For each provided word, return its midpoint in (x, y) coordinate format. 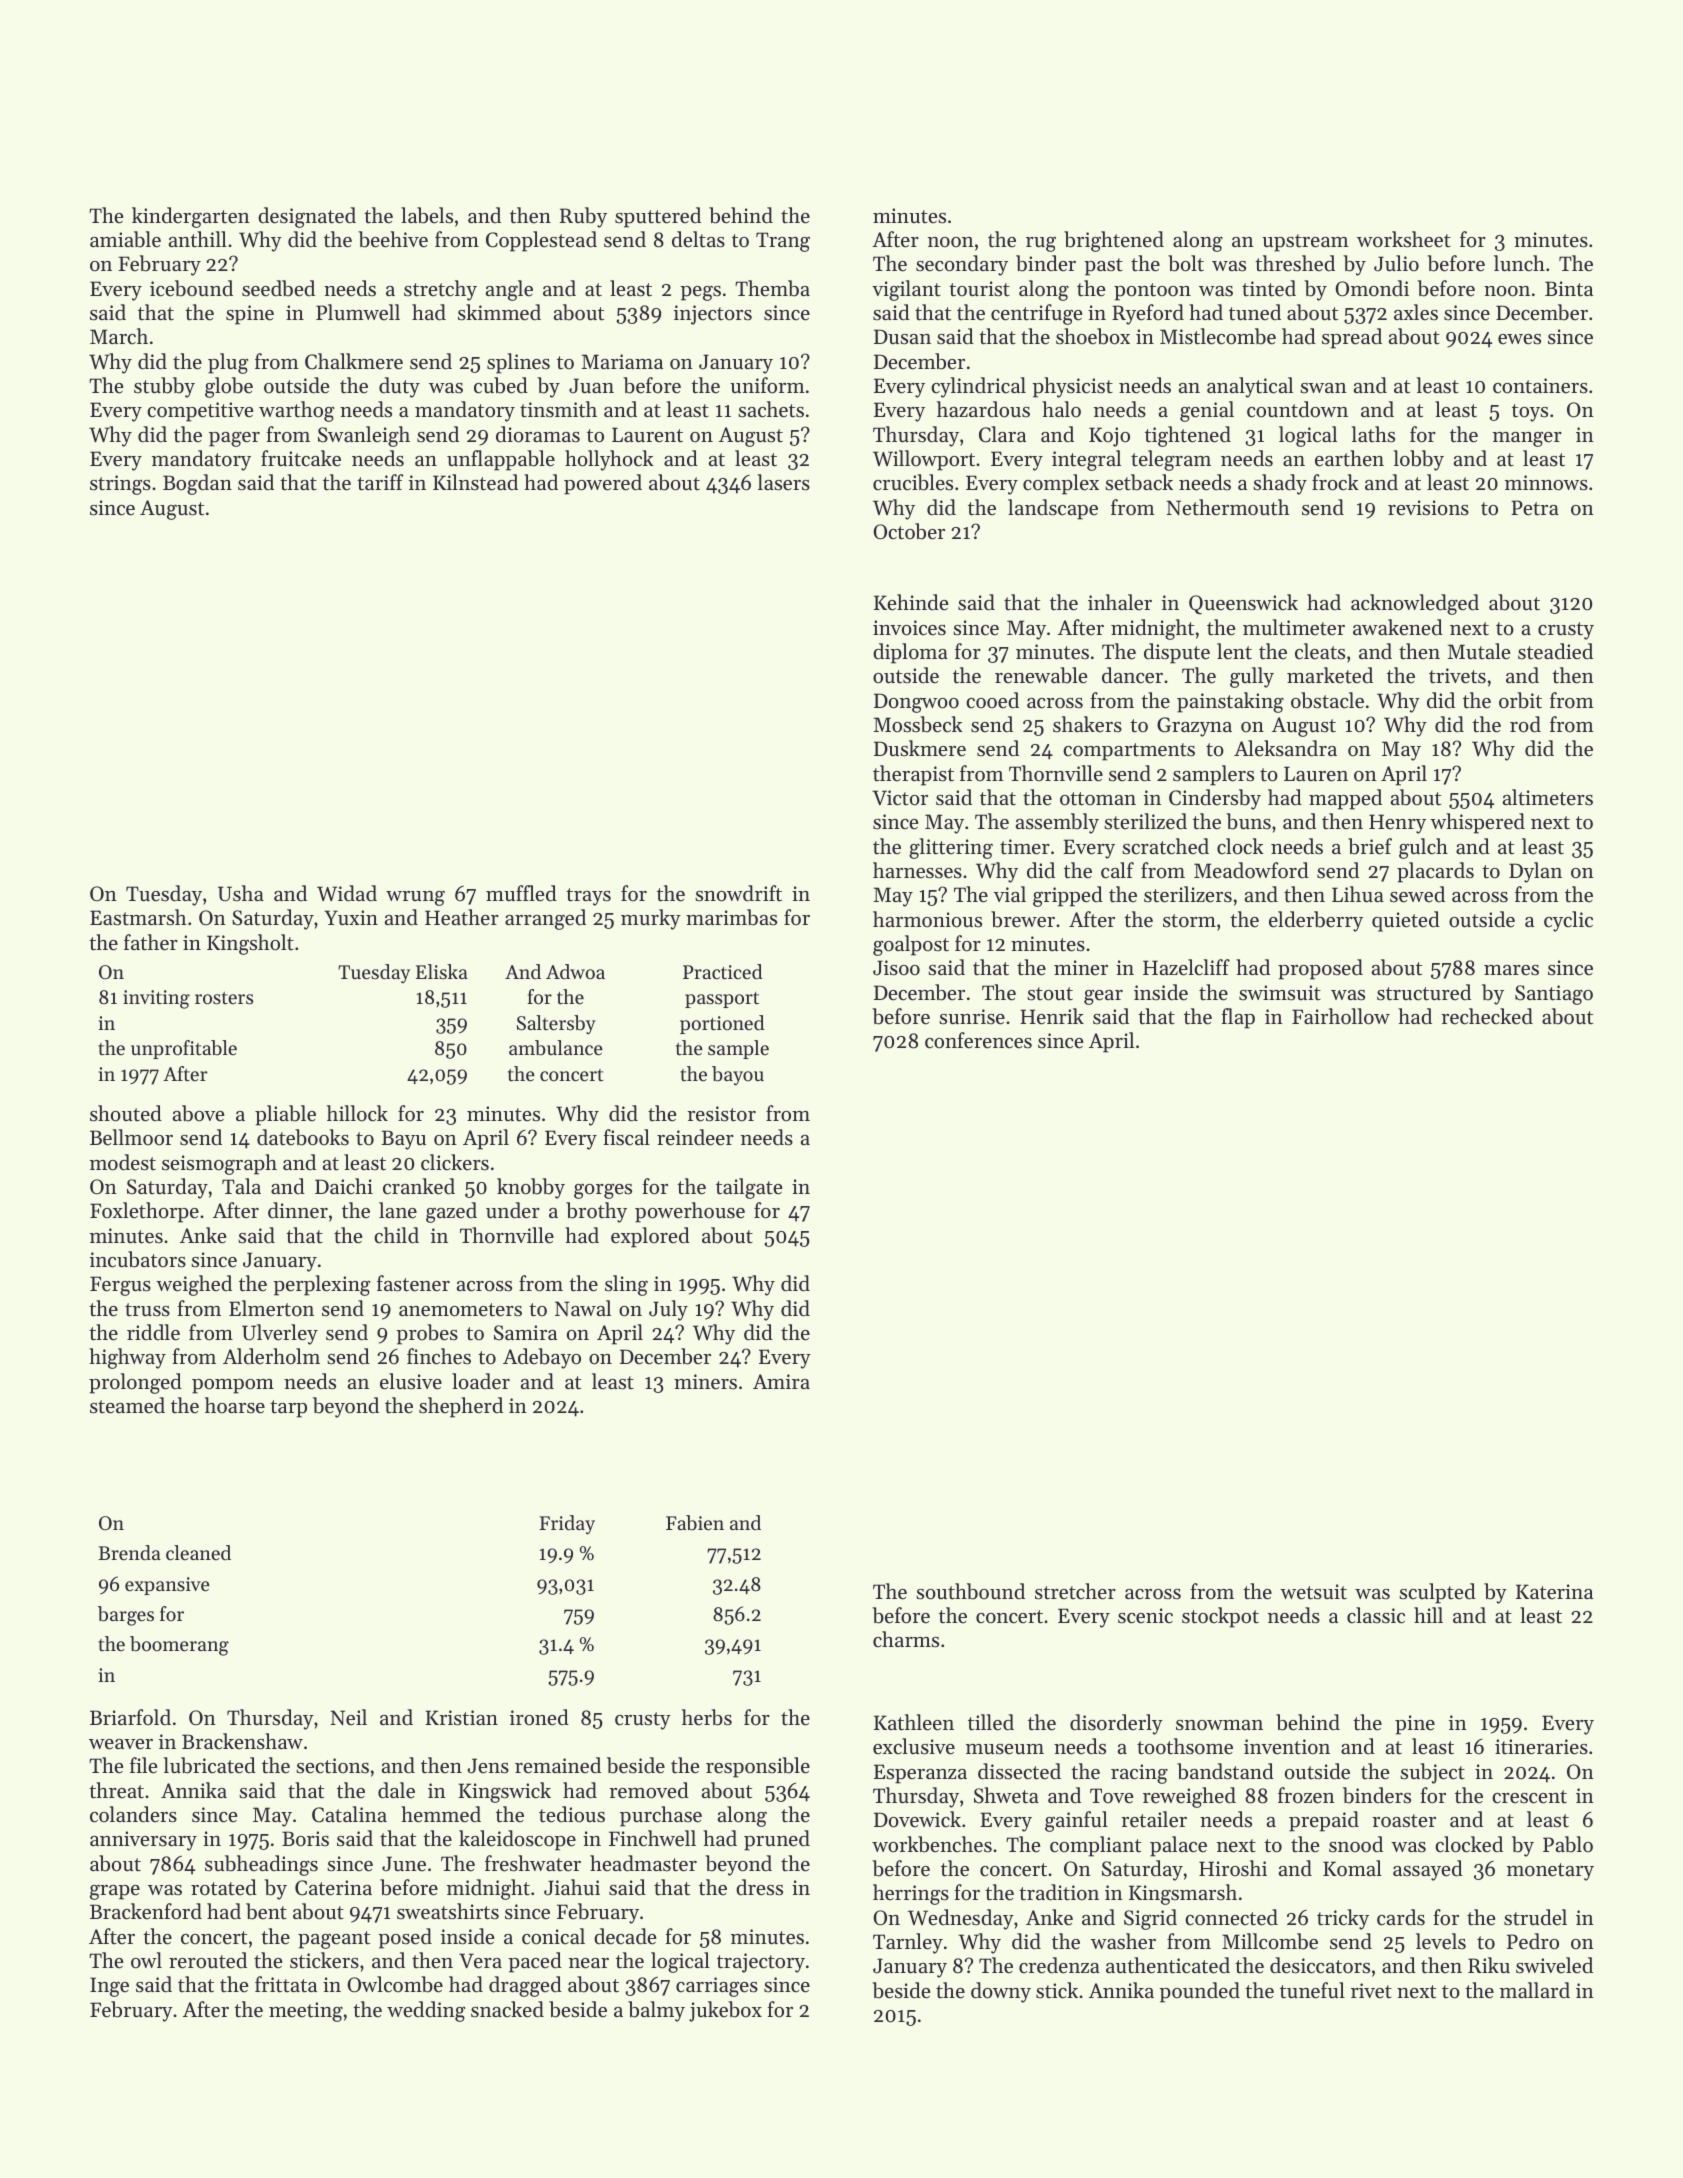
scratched (1165, 846)
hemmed (441, 1814)
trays (588, 897)
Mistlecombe (1218, 336)
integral (1086, 460)
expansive (167, 1586)
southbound (970, 1591)
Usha (241, 893)
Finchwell (652, 1838)
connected (1231, 1917)
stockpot (1220, 1617)
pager (234, 439)
